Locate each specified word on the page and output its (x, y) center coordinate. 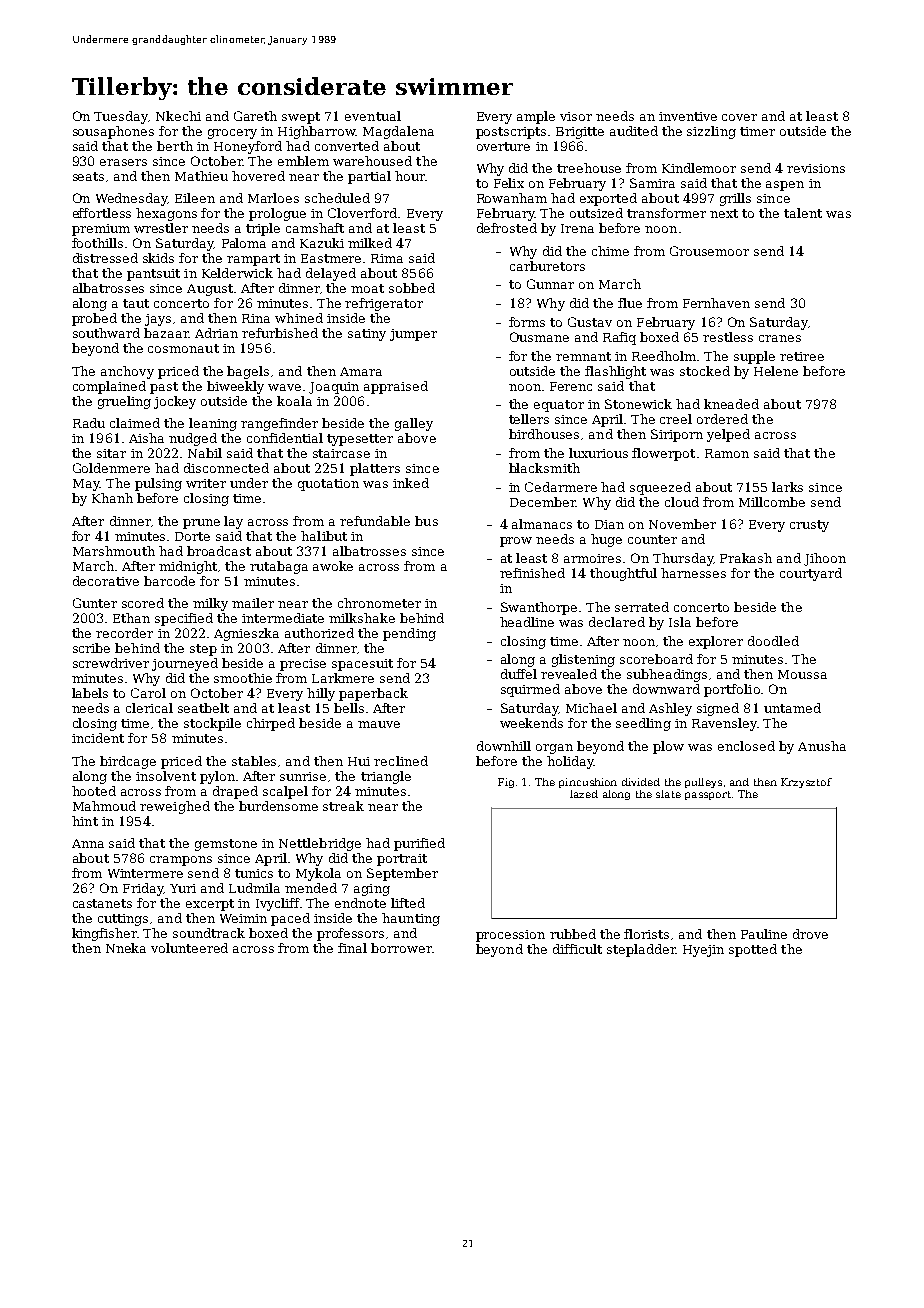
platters (375, 469)
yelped (728, 435)
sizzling (711, 132)
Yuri (183, 888)
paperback (373, 694)
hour (410, 176)
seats (88, 176)
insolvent (166, 776)
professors (350, 934)
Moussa (802, 674)
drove (810, 934)
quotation (328, 485)
